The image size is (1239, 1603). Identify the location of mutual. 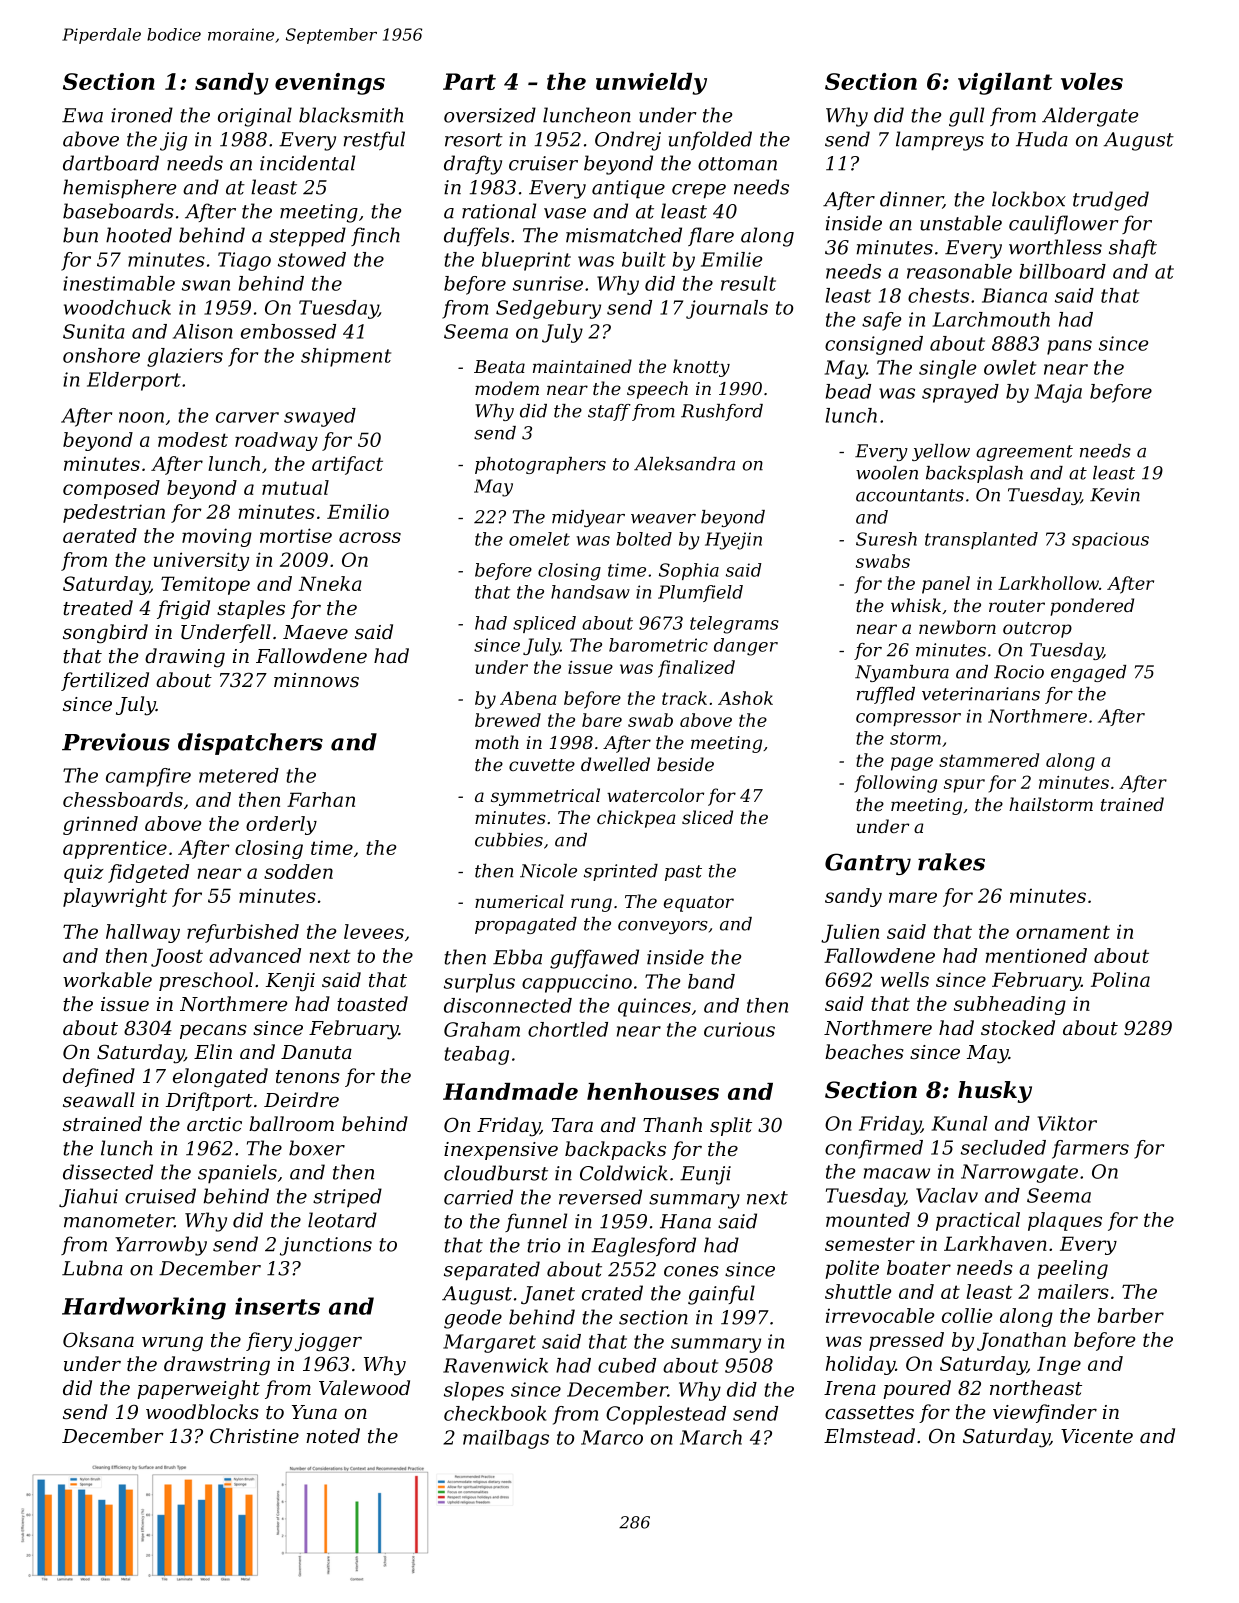
(295, 487).
